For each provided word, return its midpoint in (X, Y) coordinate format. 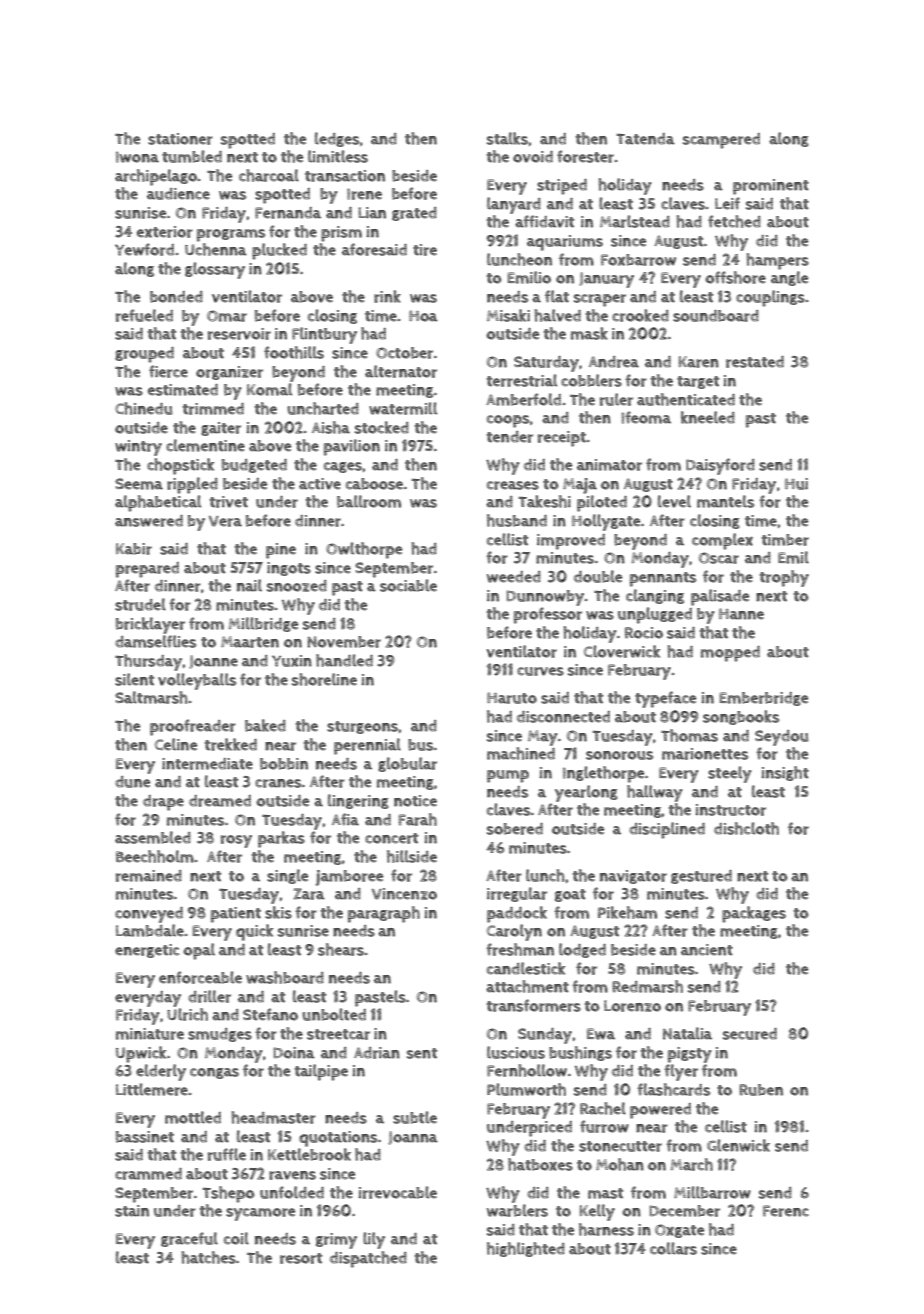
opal (199, 951)
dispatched (368, 1259)
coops (508, 421)
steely (730, 774)
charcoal (269, 175)
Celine (176, 744)
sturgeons (362, 727)
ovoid (533, 157)
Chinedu (144, 408)
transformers (533, 1005)
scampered (721, 141)
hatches (209, 1257)
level (674, 501)
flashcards (673, 1089)
